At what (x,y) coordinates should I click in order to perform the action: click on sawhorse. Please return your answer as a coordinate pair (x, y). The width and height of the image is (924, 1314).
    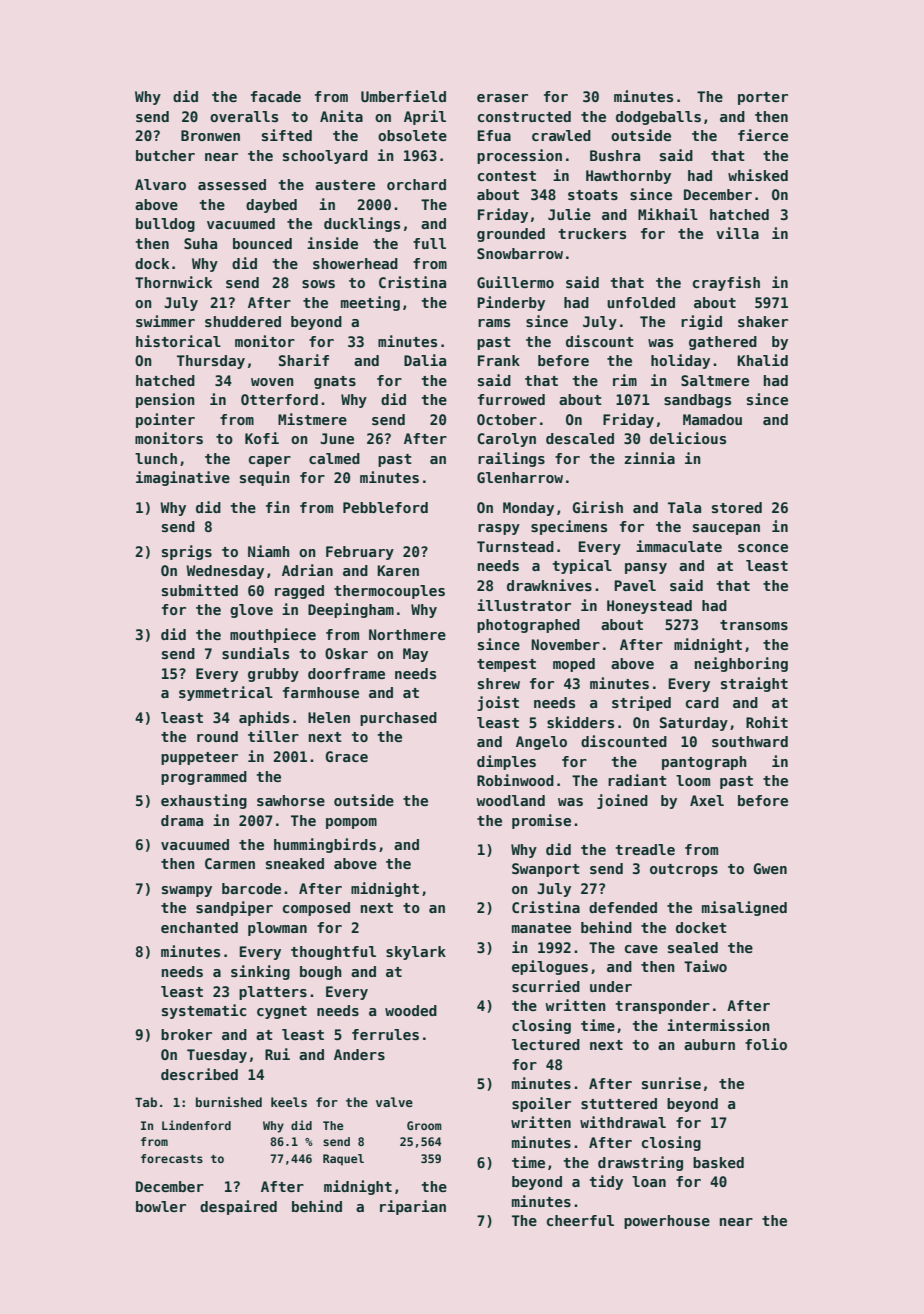
    Looking at the image, I should click on (291, 800).
